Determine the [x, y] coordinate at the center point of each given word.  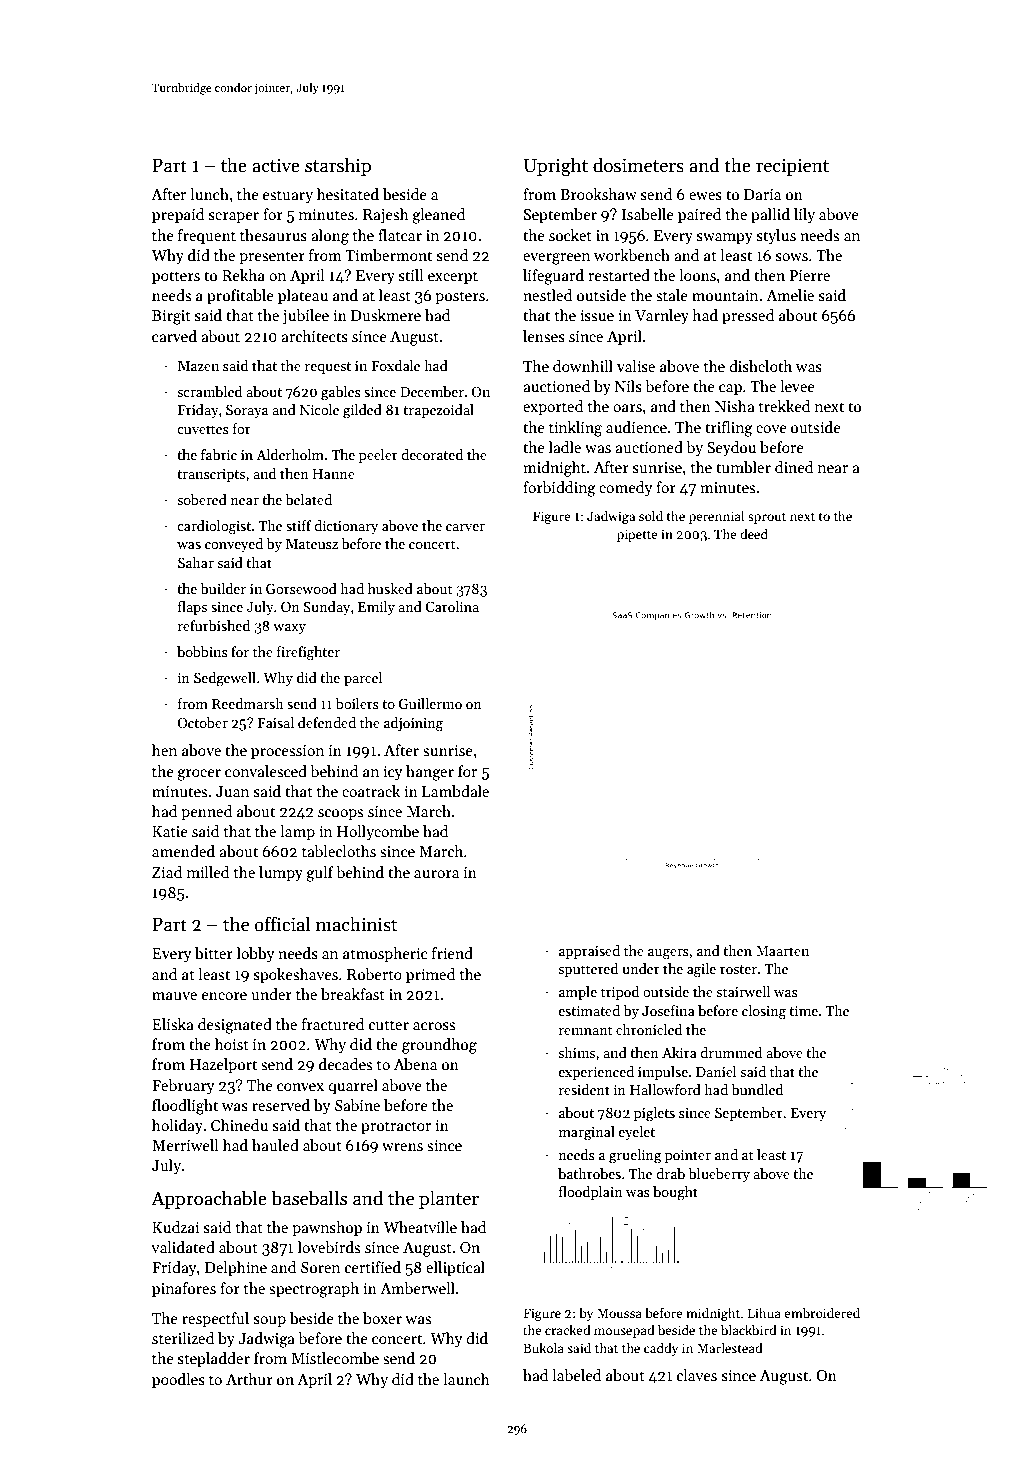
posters [460, 297]
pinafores [184, 1289]
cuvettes [203, 429]
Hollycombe [378, 832]
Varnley [662, 316]
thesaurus [273, 235]
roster [738, 969]
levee [797, 386]
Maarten [782, 951]
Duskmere [386, 315]
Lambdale [455, 791]
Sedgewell [225, 679]
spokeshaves [296, 975]
